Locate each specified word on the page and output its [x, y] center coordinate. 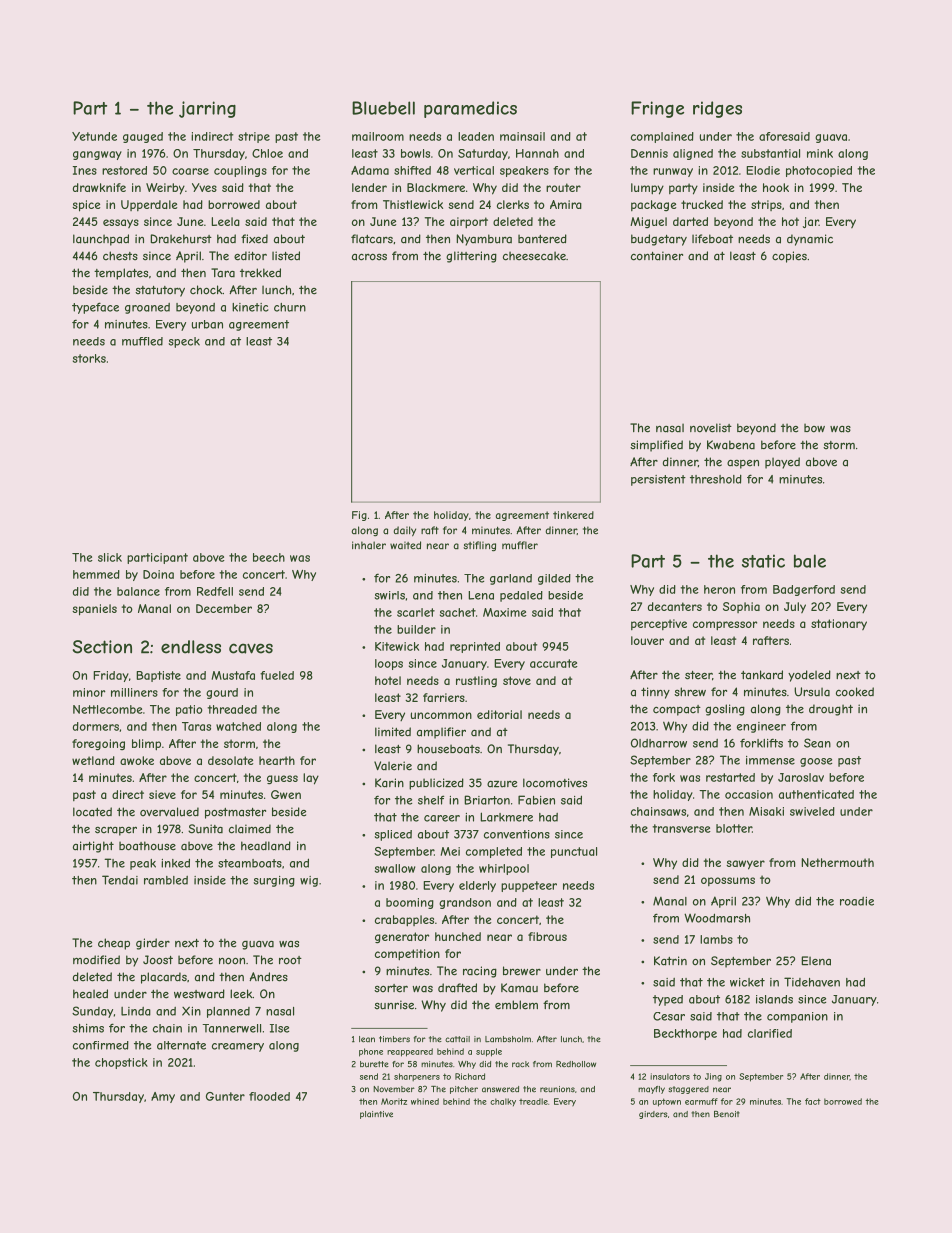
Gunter [225, 1096]
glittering [471, 257]
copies [789, 257]
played [782, 463]
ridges [717, 109]
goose [816, 762]
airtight [93, 847]
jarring [207, 109]
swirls [390, 595]
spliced [393, 835]
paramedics [470, 109]
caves [251, 648]
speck [184, 342]
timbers [394, 1039]
